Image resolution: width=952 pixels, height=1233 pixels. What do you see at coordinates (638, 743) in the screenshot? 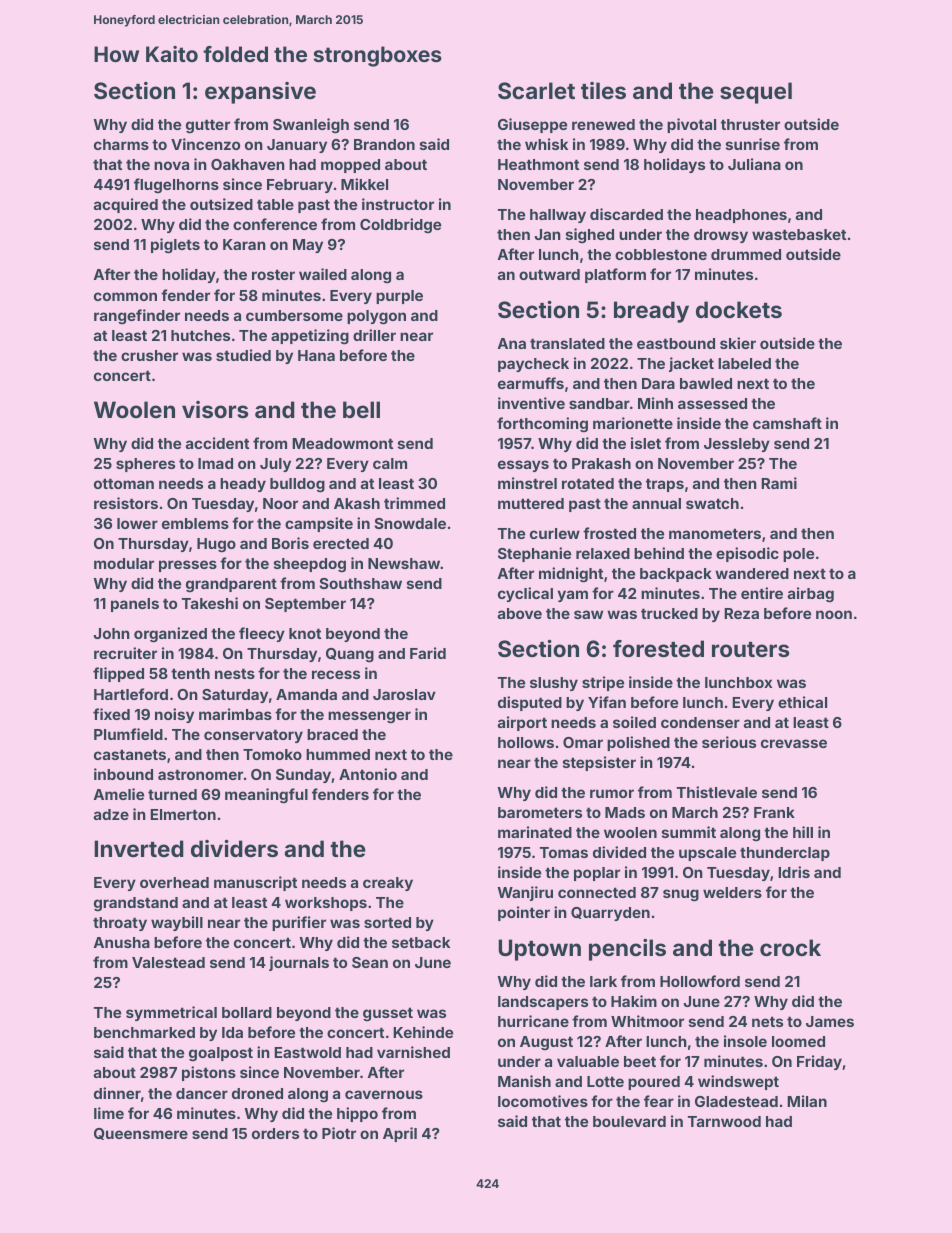
I see `polished` at bounding box center [638, 743].
